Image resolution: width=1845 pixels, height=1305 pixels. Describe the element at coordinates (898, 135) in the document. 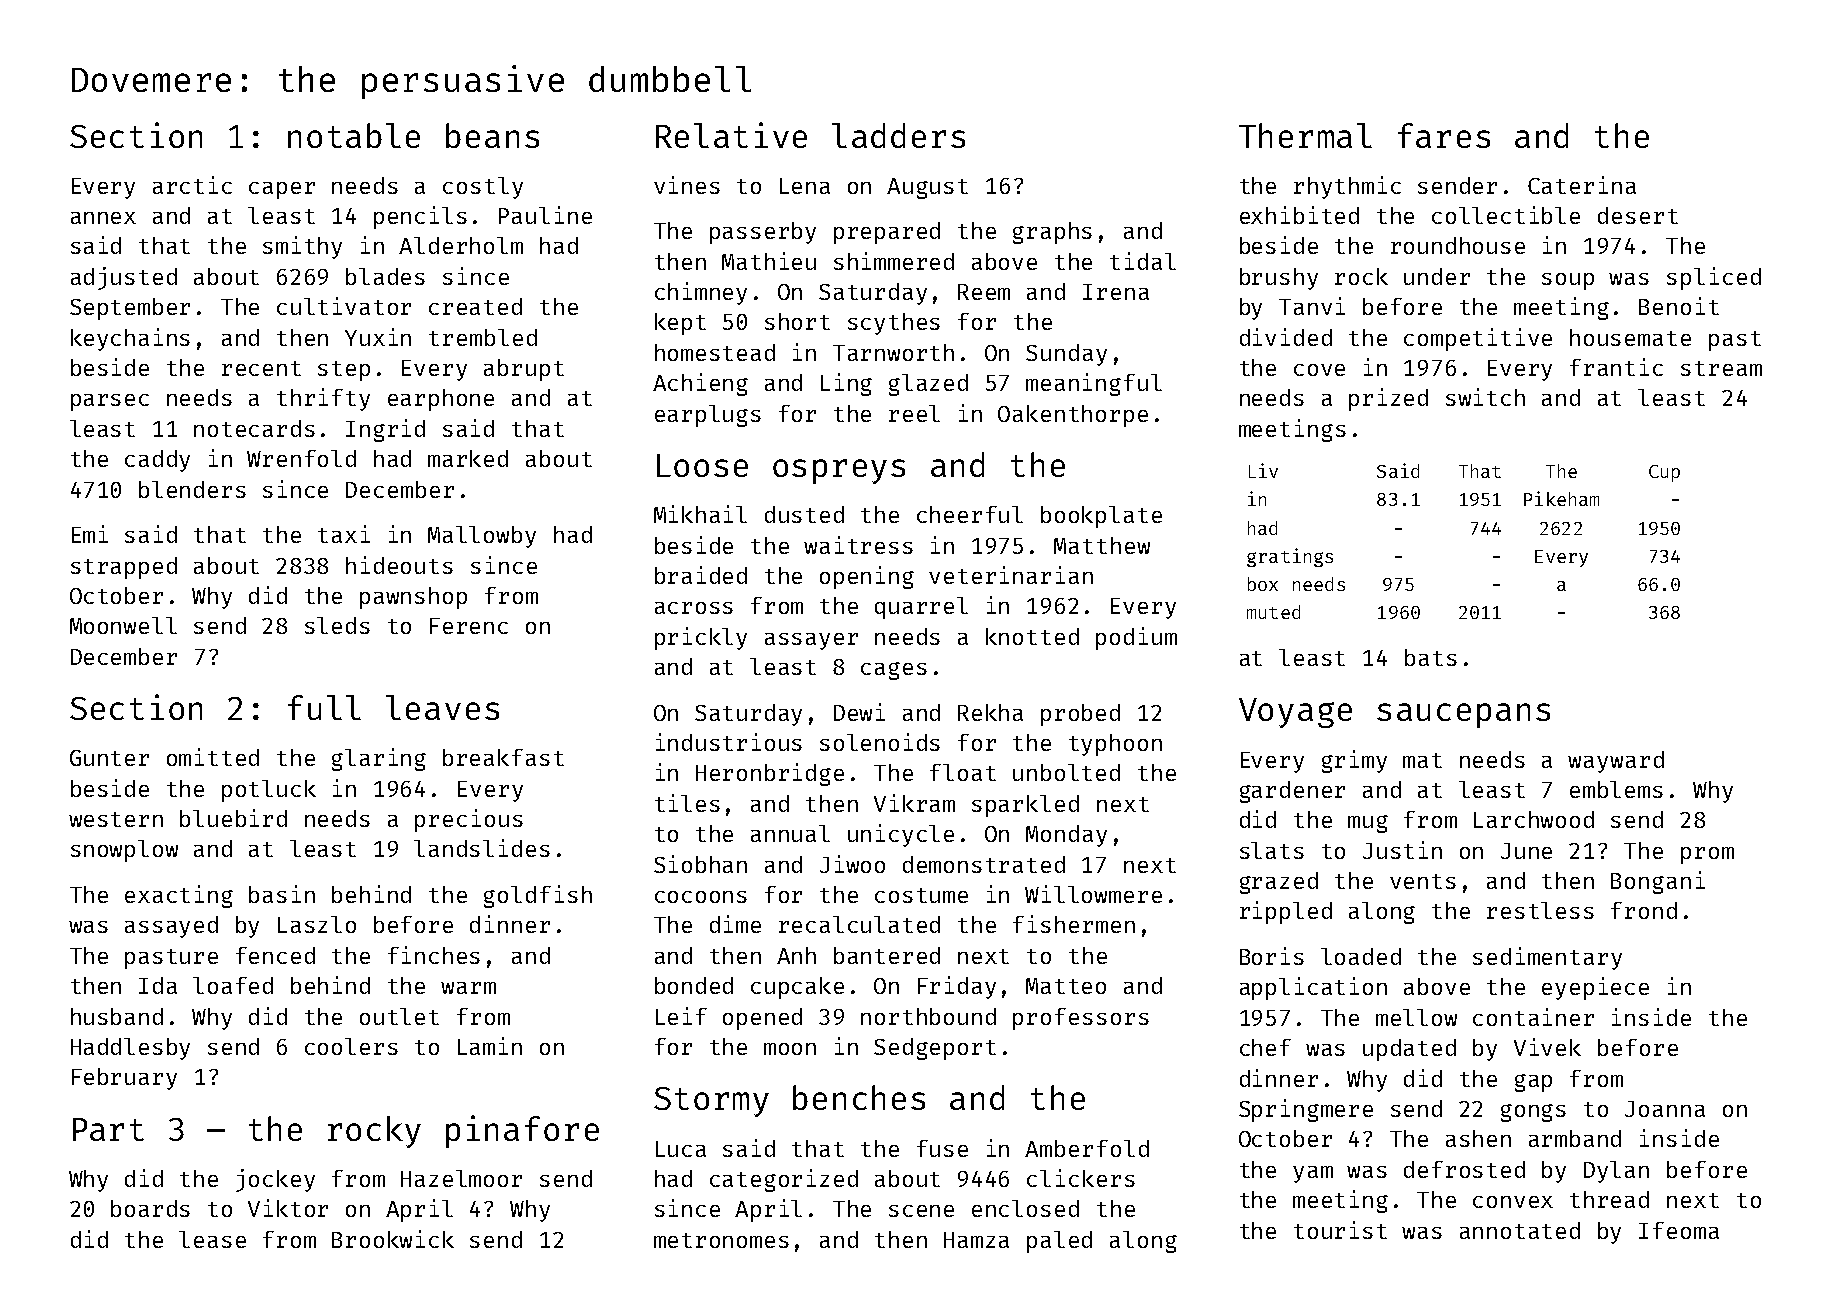

I see `ladders` at that location.
